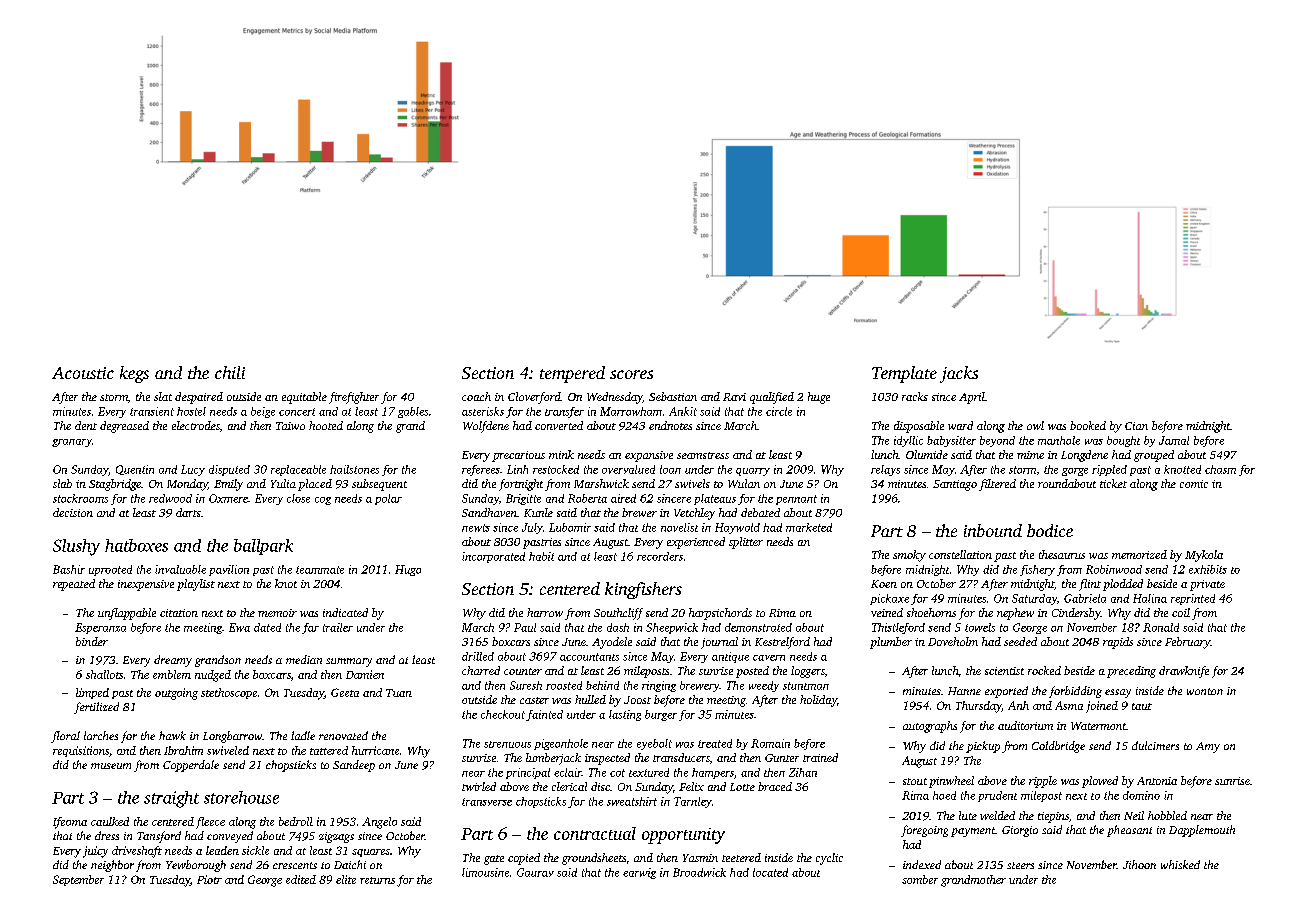  I want to click on juicy, so click(95, 852).
